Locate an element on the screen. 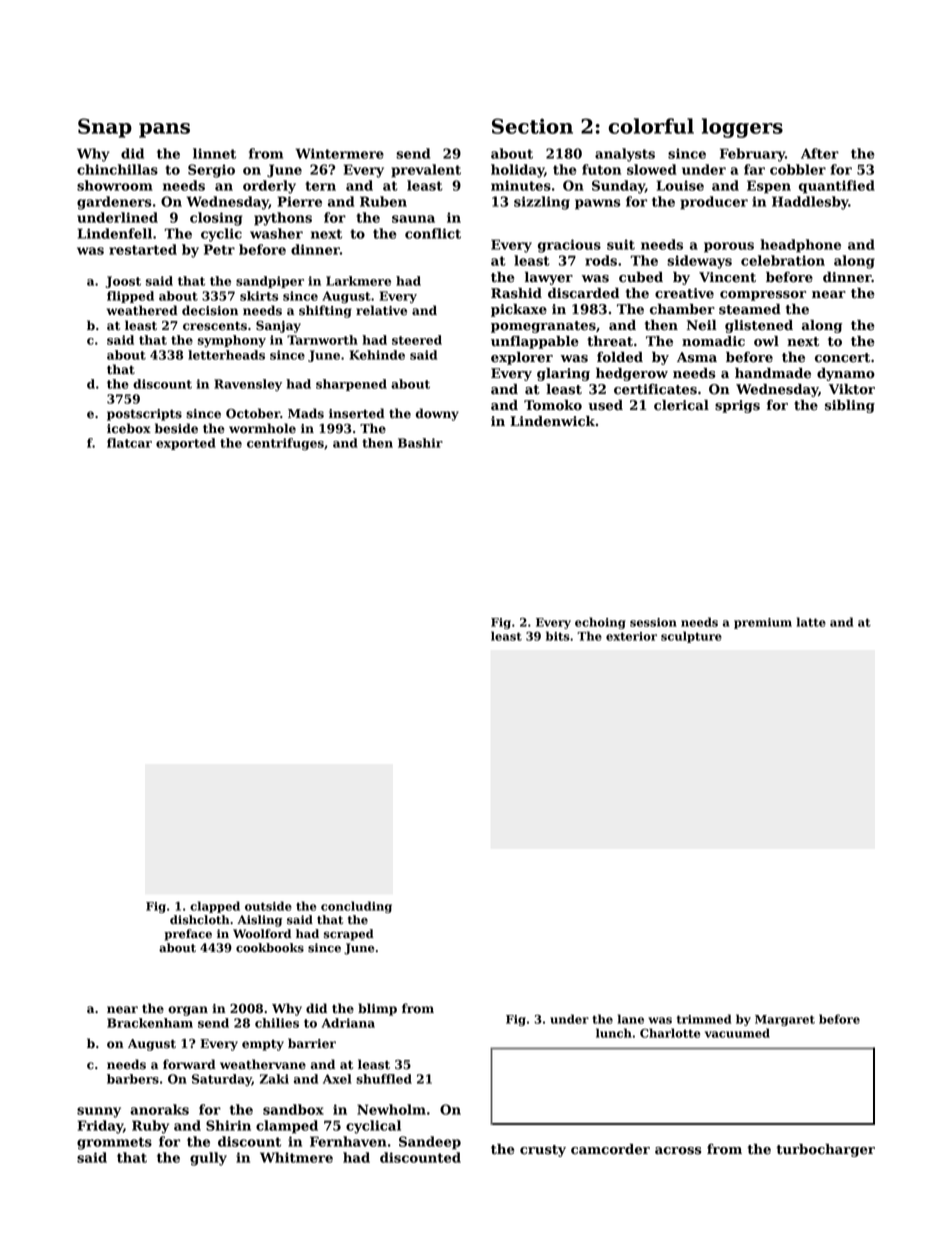 The image size is (952, 1233). Lindenwick is located at coordinates (552, 421).
